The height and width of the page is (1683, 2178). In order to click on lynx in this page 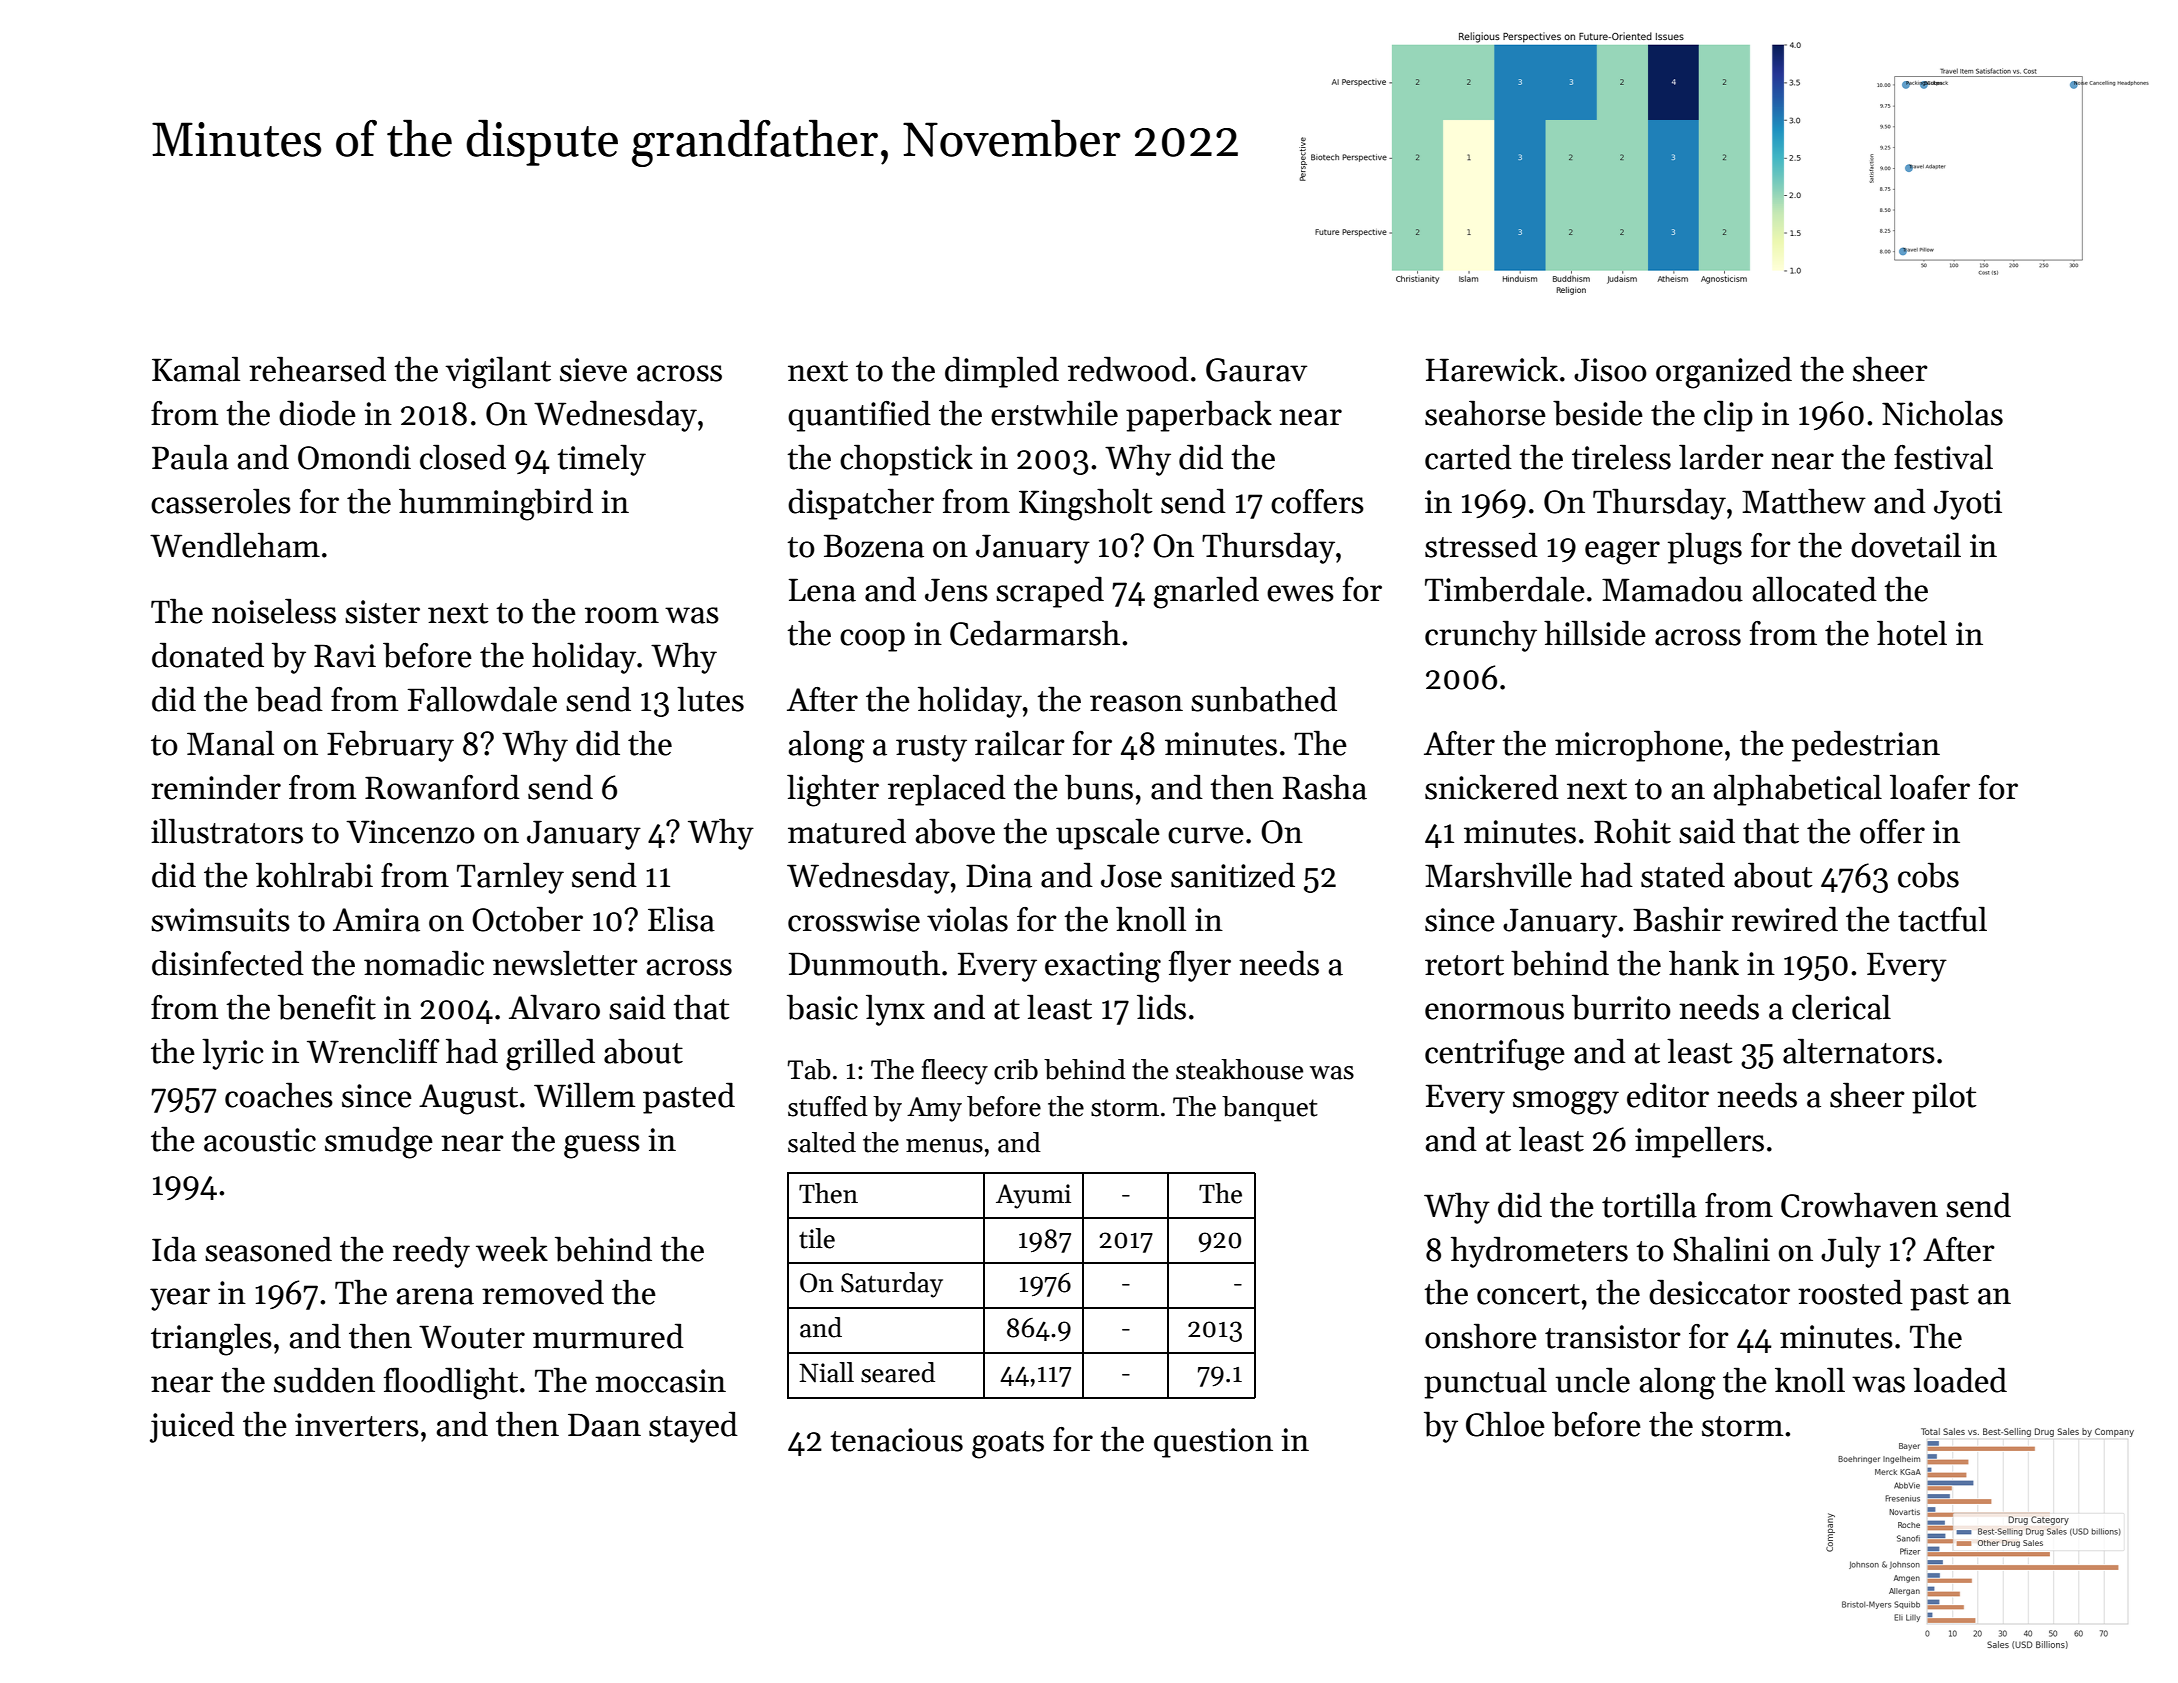, I will do `click(895, 1010)`.
